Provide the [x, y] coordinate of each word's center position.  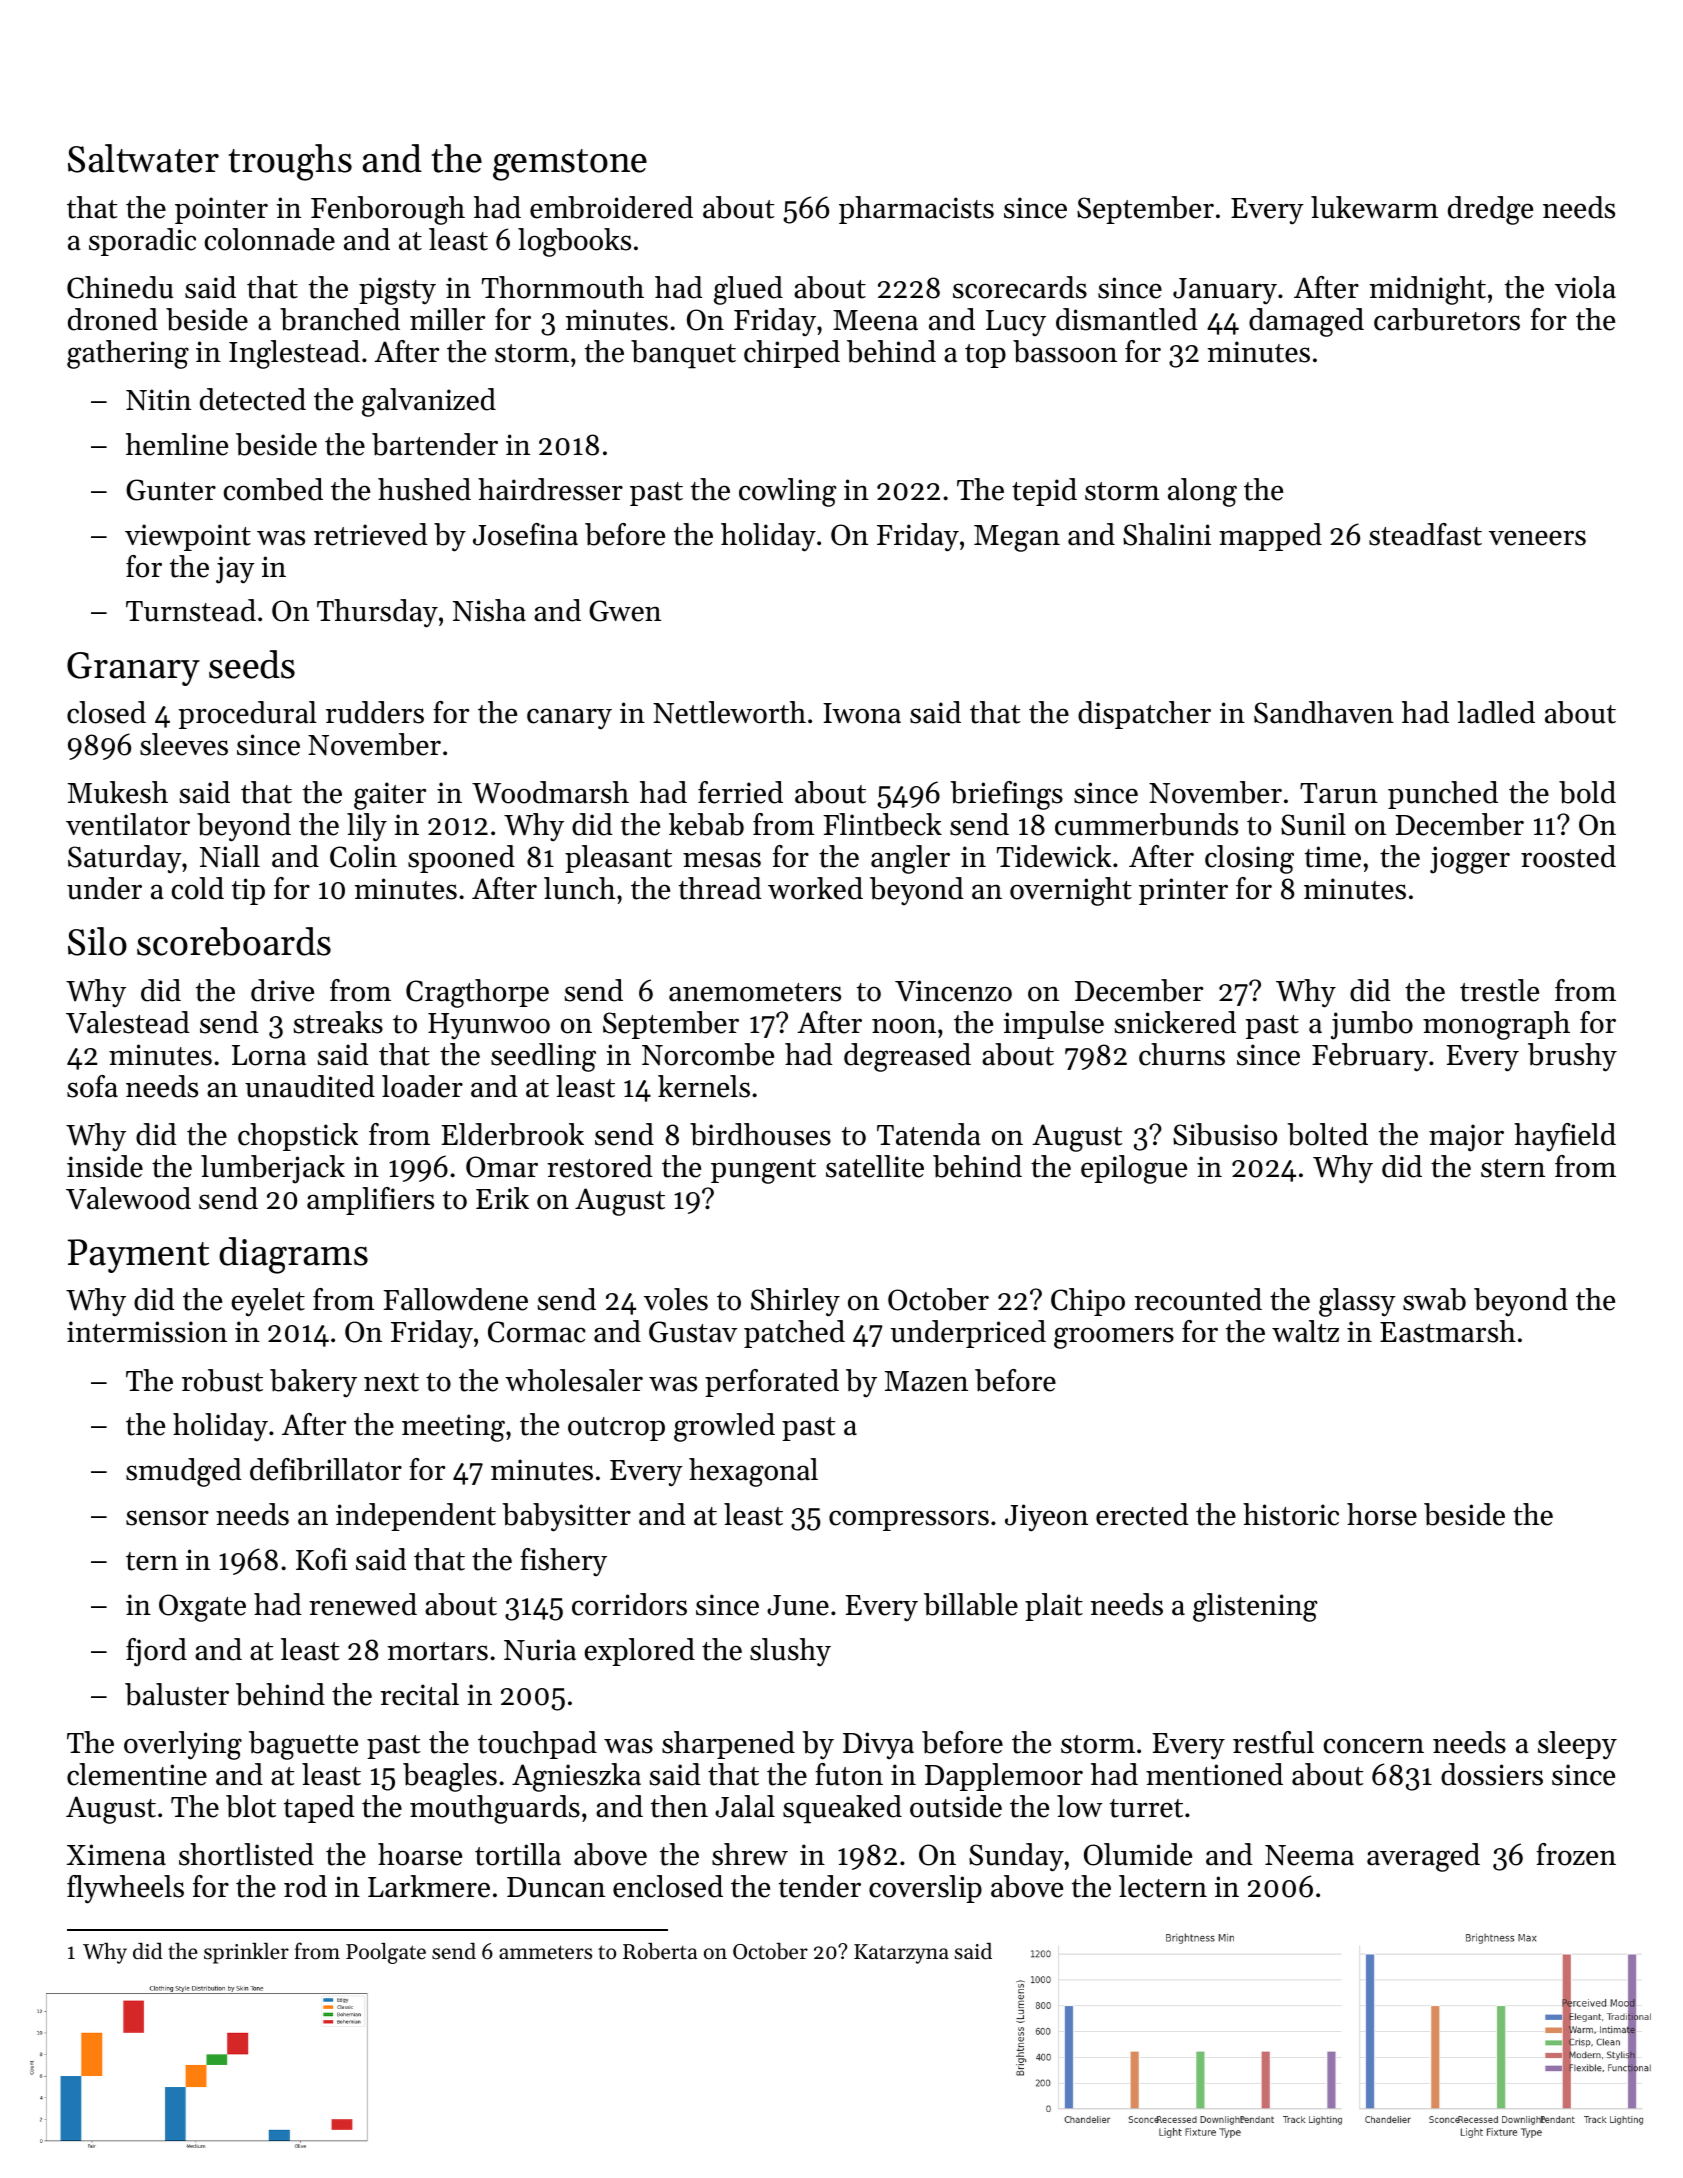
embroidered [611, 207]
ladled [1496, 712]
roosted [1568, 856]
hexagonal [753, 1472]
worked [815, 888]
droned [113, 319]
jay [235, 570]
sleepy [1577, 1745]
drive [282, 990]
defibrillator [326, 1469]
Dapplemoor [1004, 1777]
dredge [1490, 210]
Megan [1017, 538]
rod [305, 1886]
